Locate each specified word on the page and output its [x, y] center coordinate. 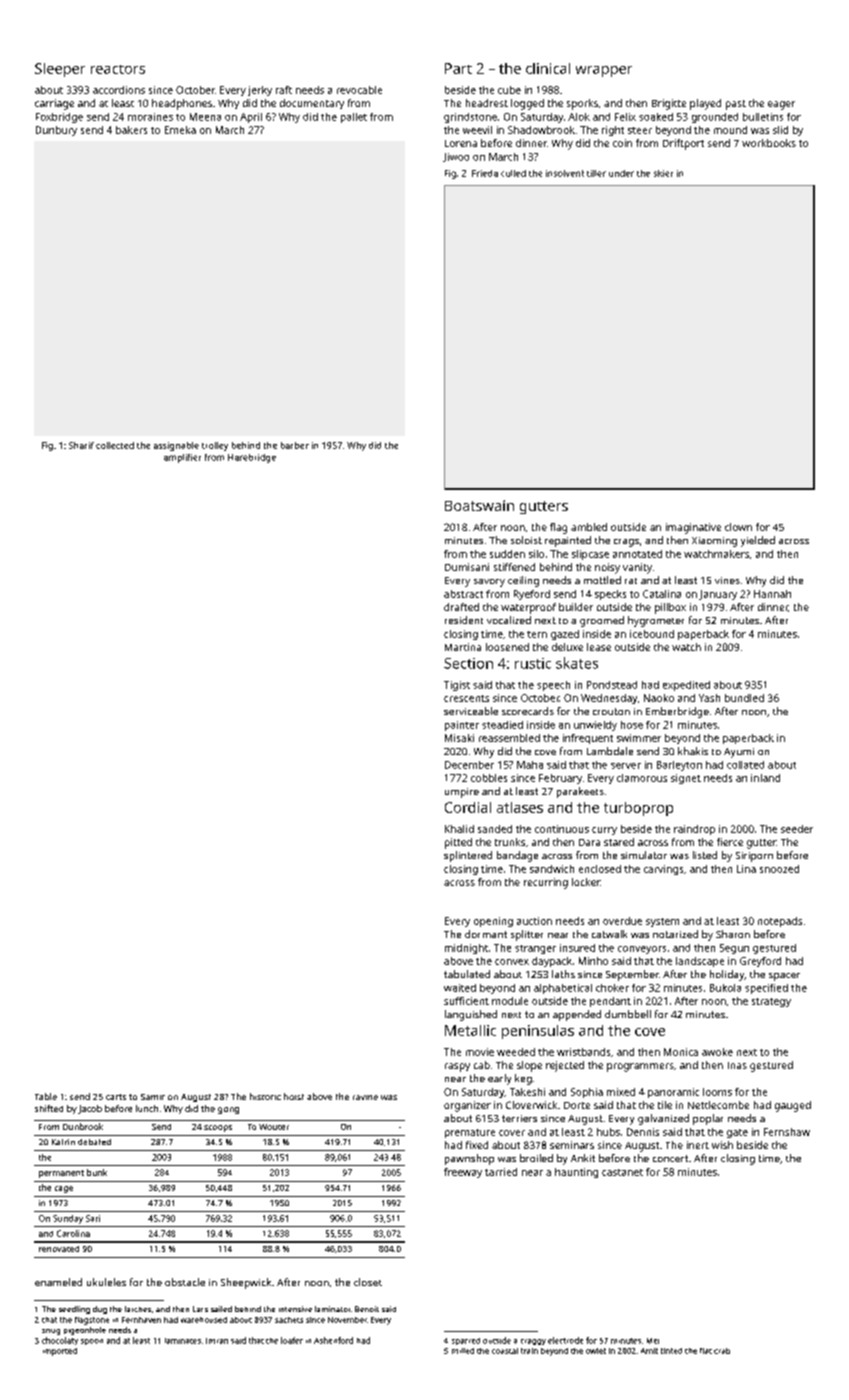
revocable [359, 90]
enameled [58, 1282]
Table [46, 1096]
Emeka [180, 130]
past [736, 105]
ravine [365, 1097]
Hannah [772, 594]
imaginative [693, 528]
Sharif [81, 445]
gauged [793, 1106]
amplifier [182, 458]
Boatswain [479, 505]
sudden [507, 554]
